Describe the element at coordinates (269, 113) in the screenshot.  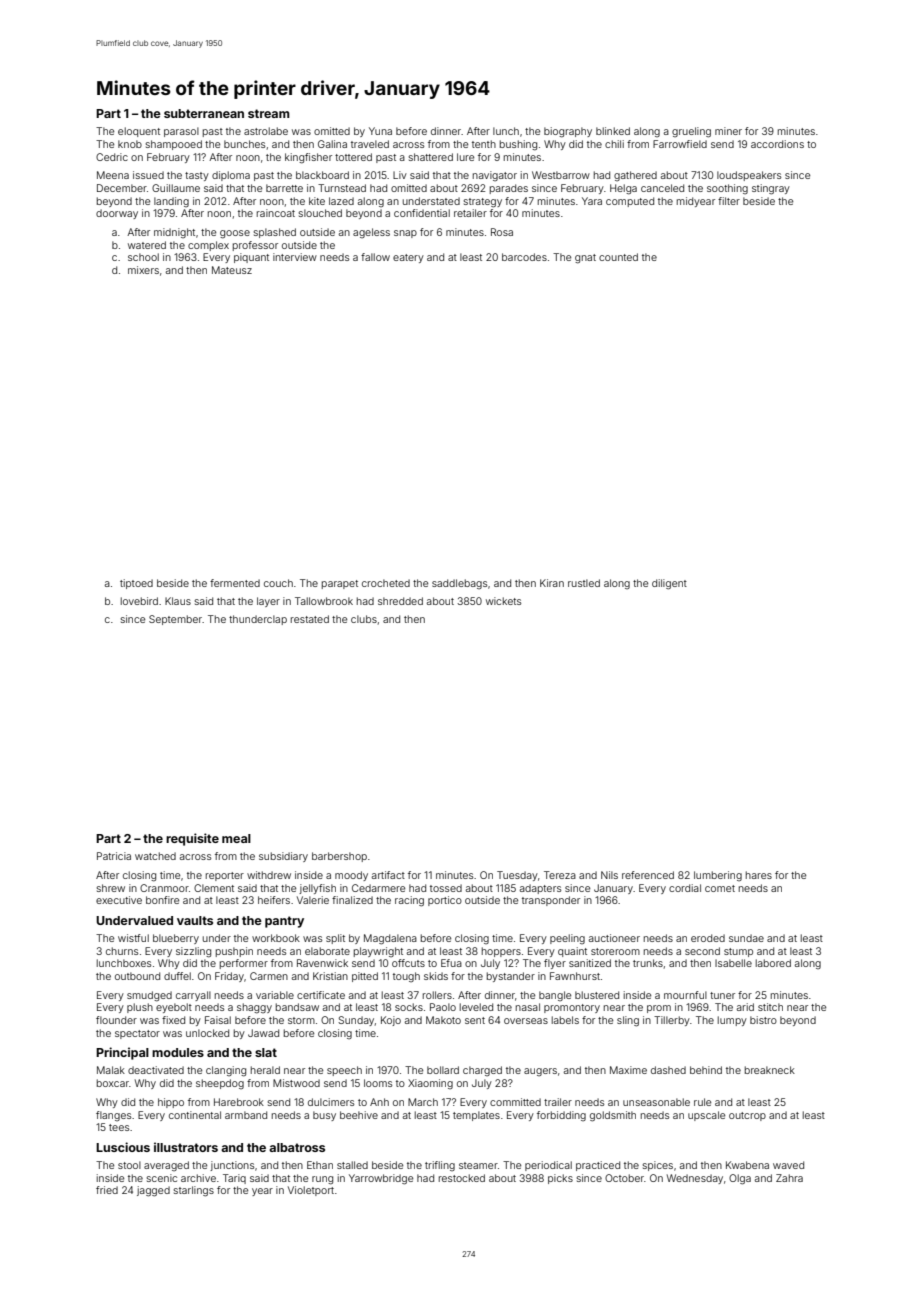
I see `stream` at that location.
